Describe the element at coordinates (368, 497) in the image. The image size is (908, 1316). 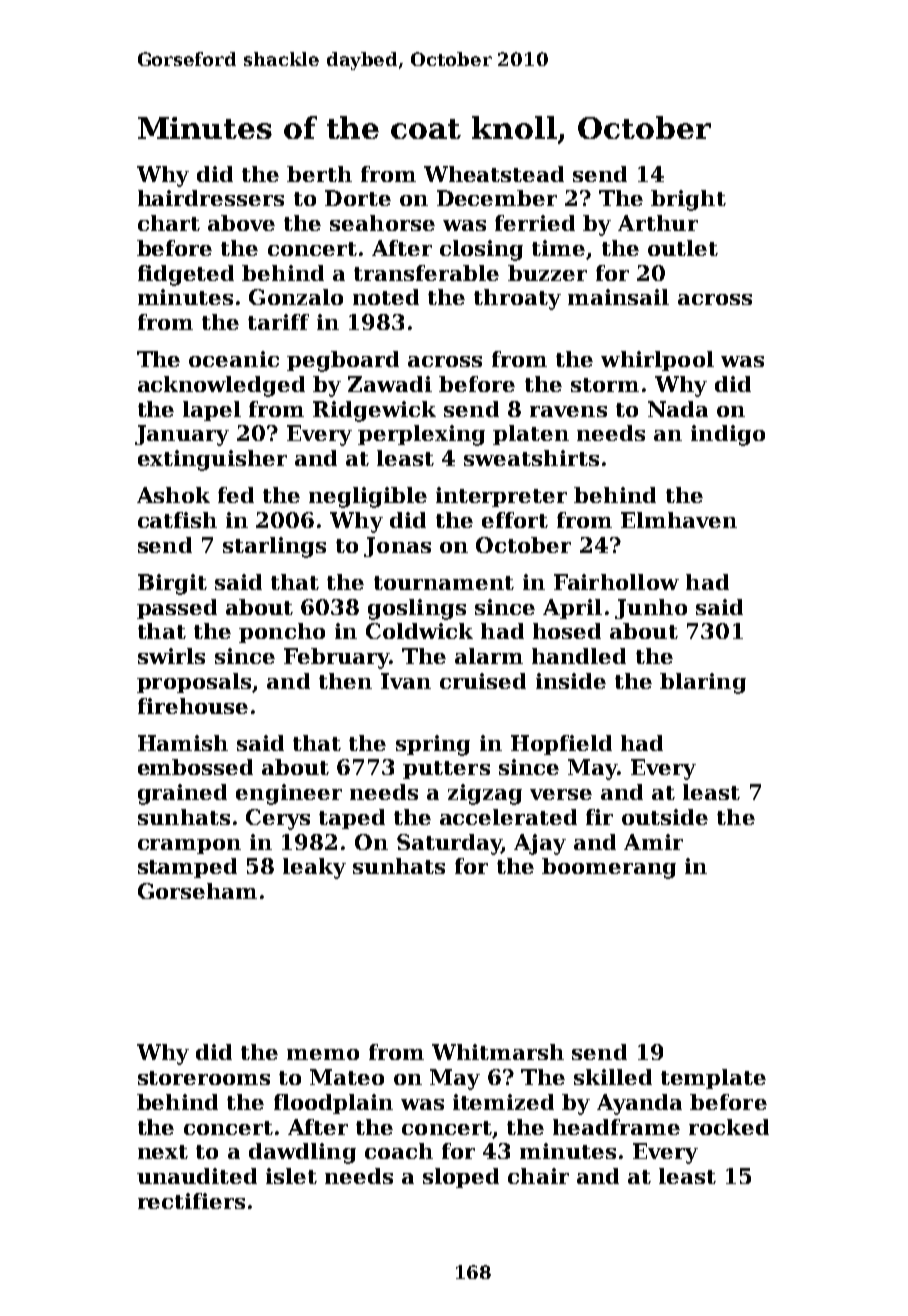
I see `negligible` at that location.
